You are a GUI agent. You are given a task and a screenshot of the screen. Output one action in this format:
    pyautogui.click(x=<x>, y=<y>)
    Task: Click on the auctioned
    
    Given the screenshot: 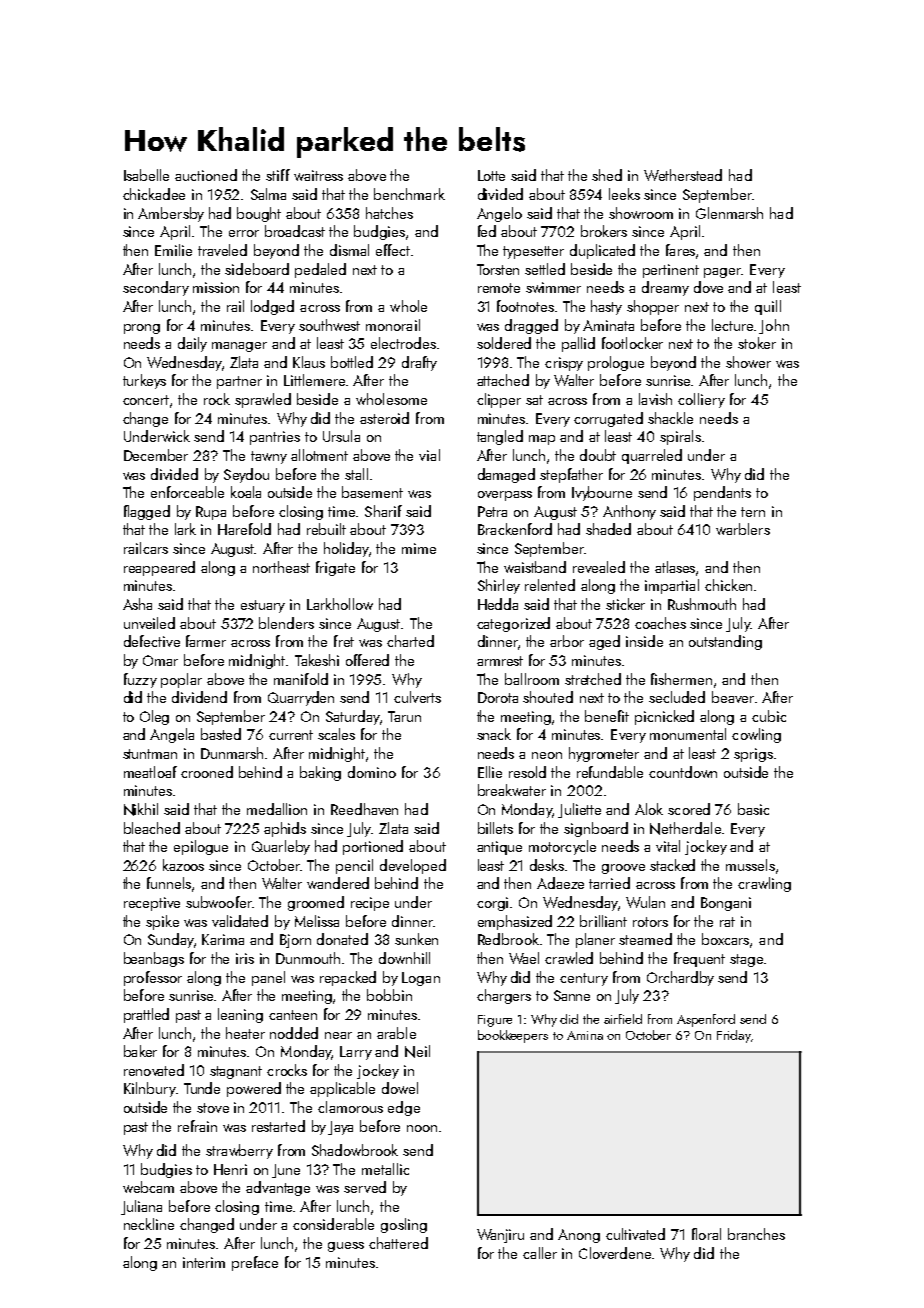 What is the action you would take?
    pyautogui.click(x=206, y=175)
